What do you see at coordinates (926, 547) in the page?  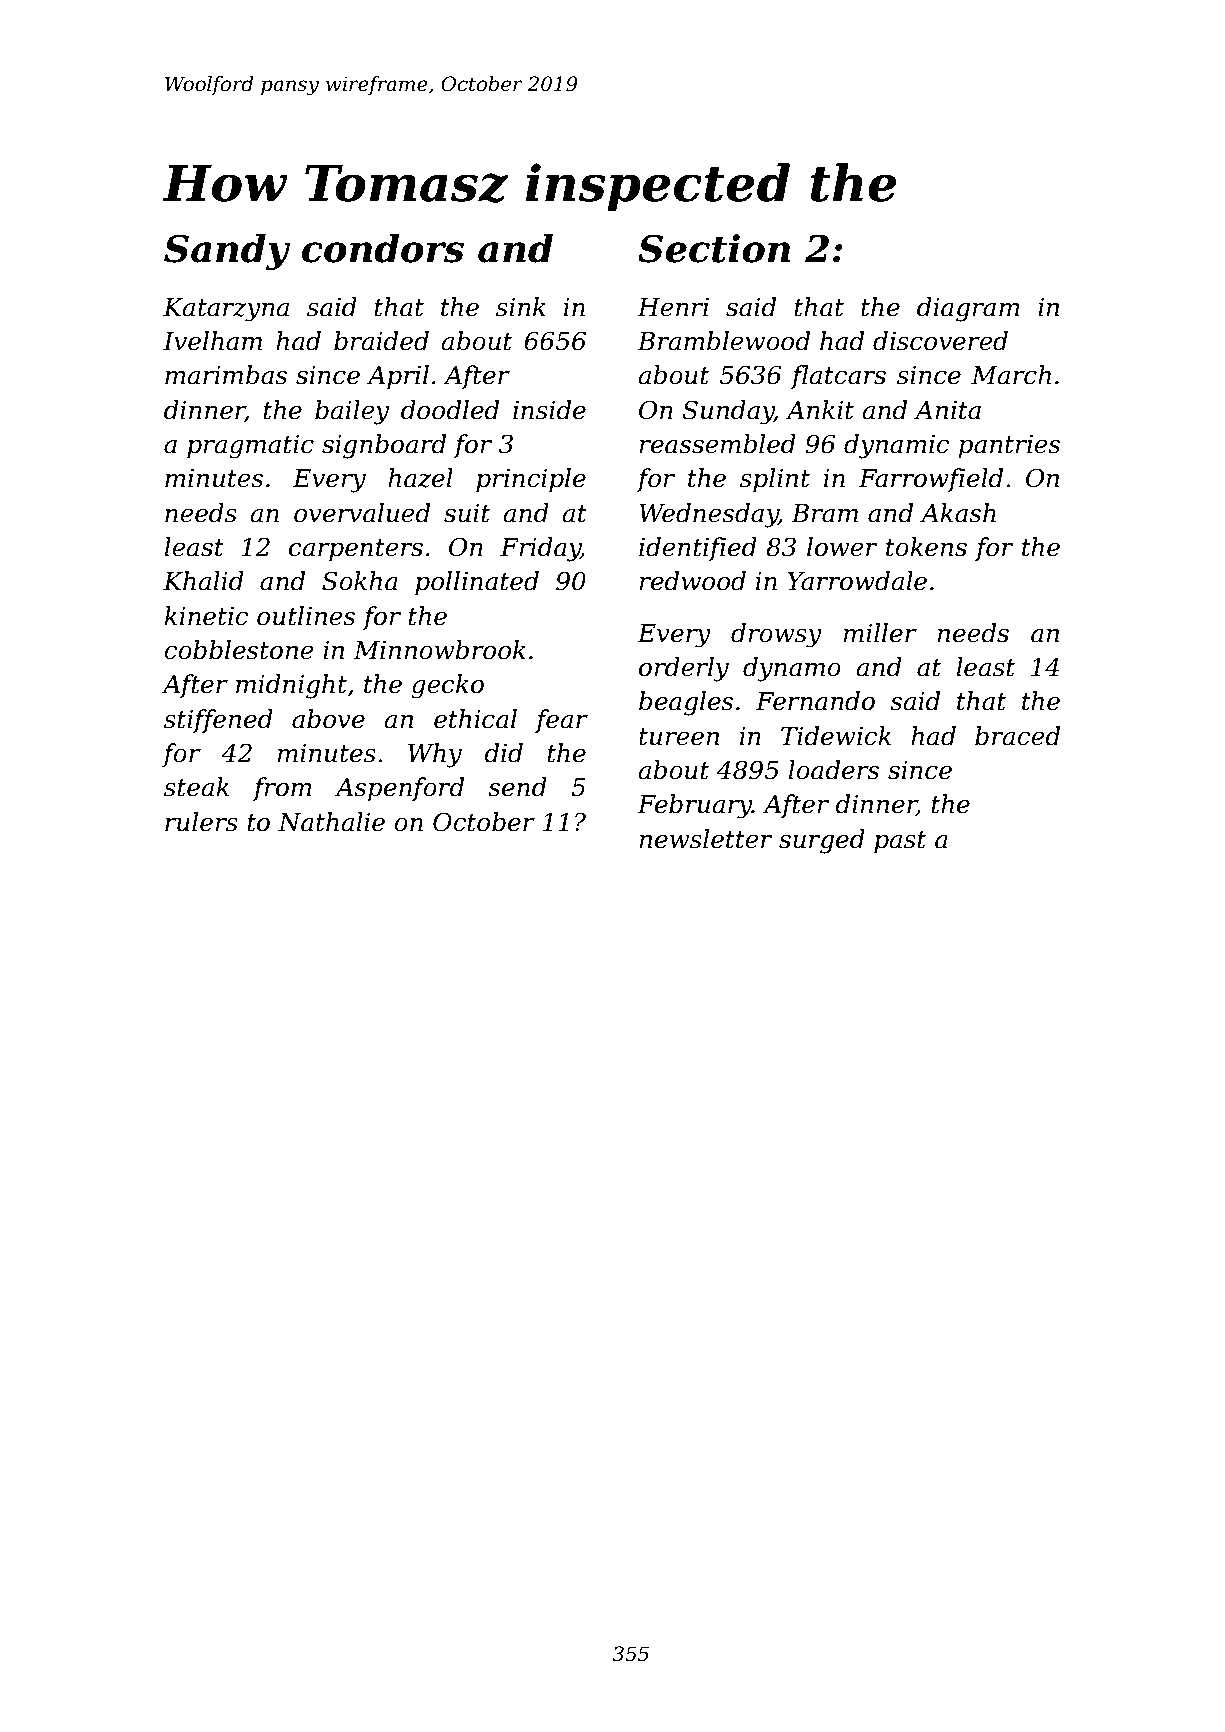 I see `tokens` at bounding box center [926, 547].
